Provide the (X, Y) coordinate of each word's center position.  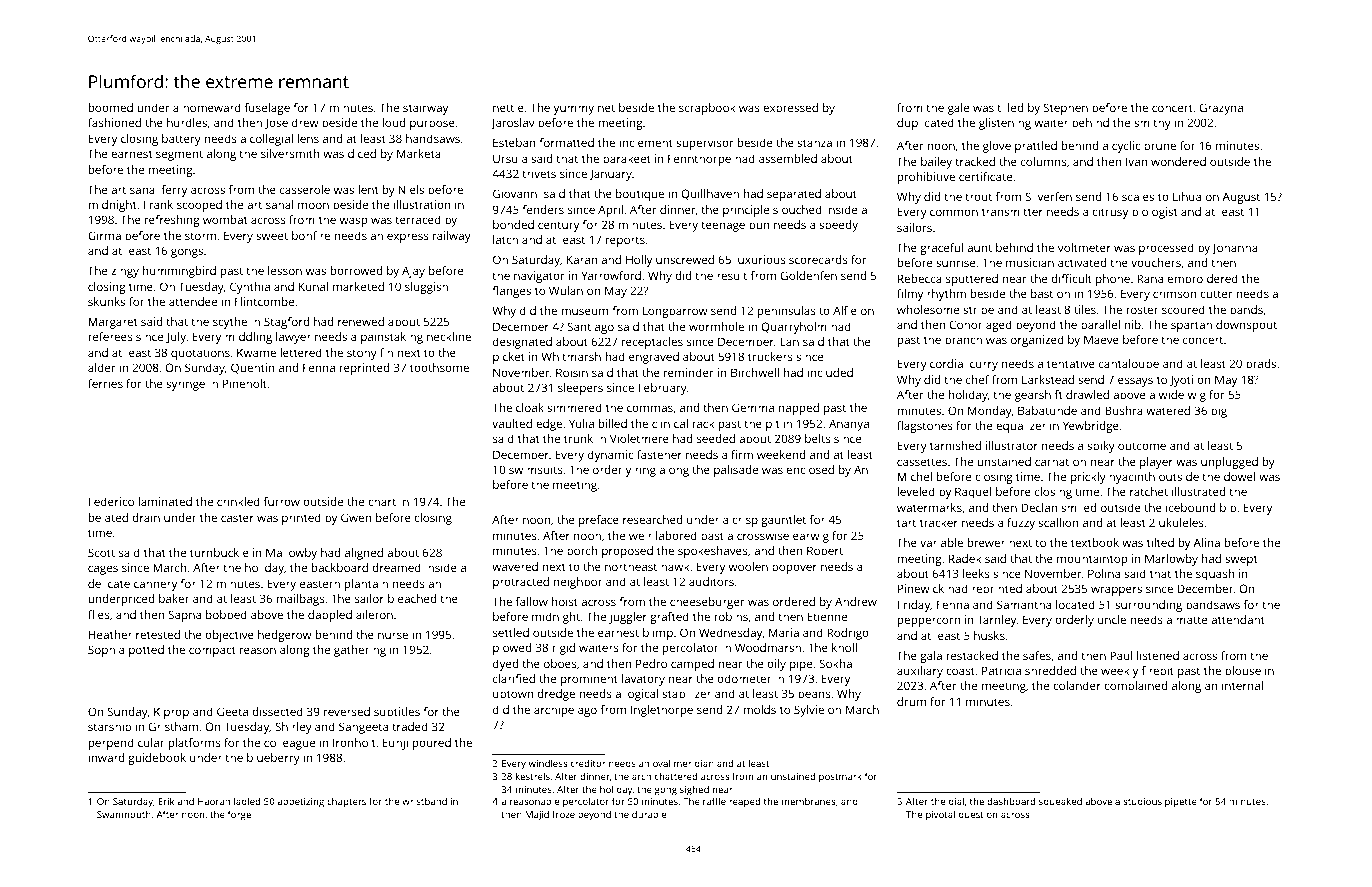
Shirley (293, 728)
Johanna (1235, 248)
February (662, 389)
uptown (513, 695)
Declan (1039, 507)
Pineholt (245, 383)
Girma (104, 235)
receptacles (652, 343)
